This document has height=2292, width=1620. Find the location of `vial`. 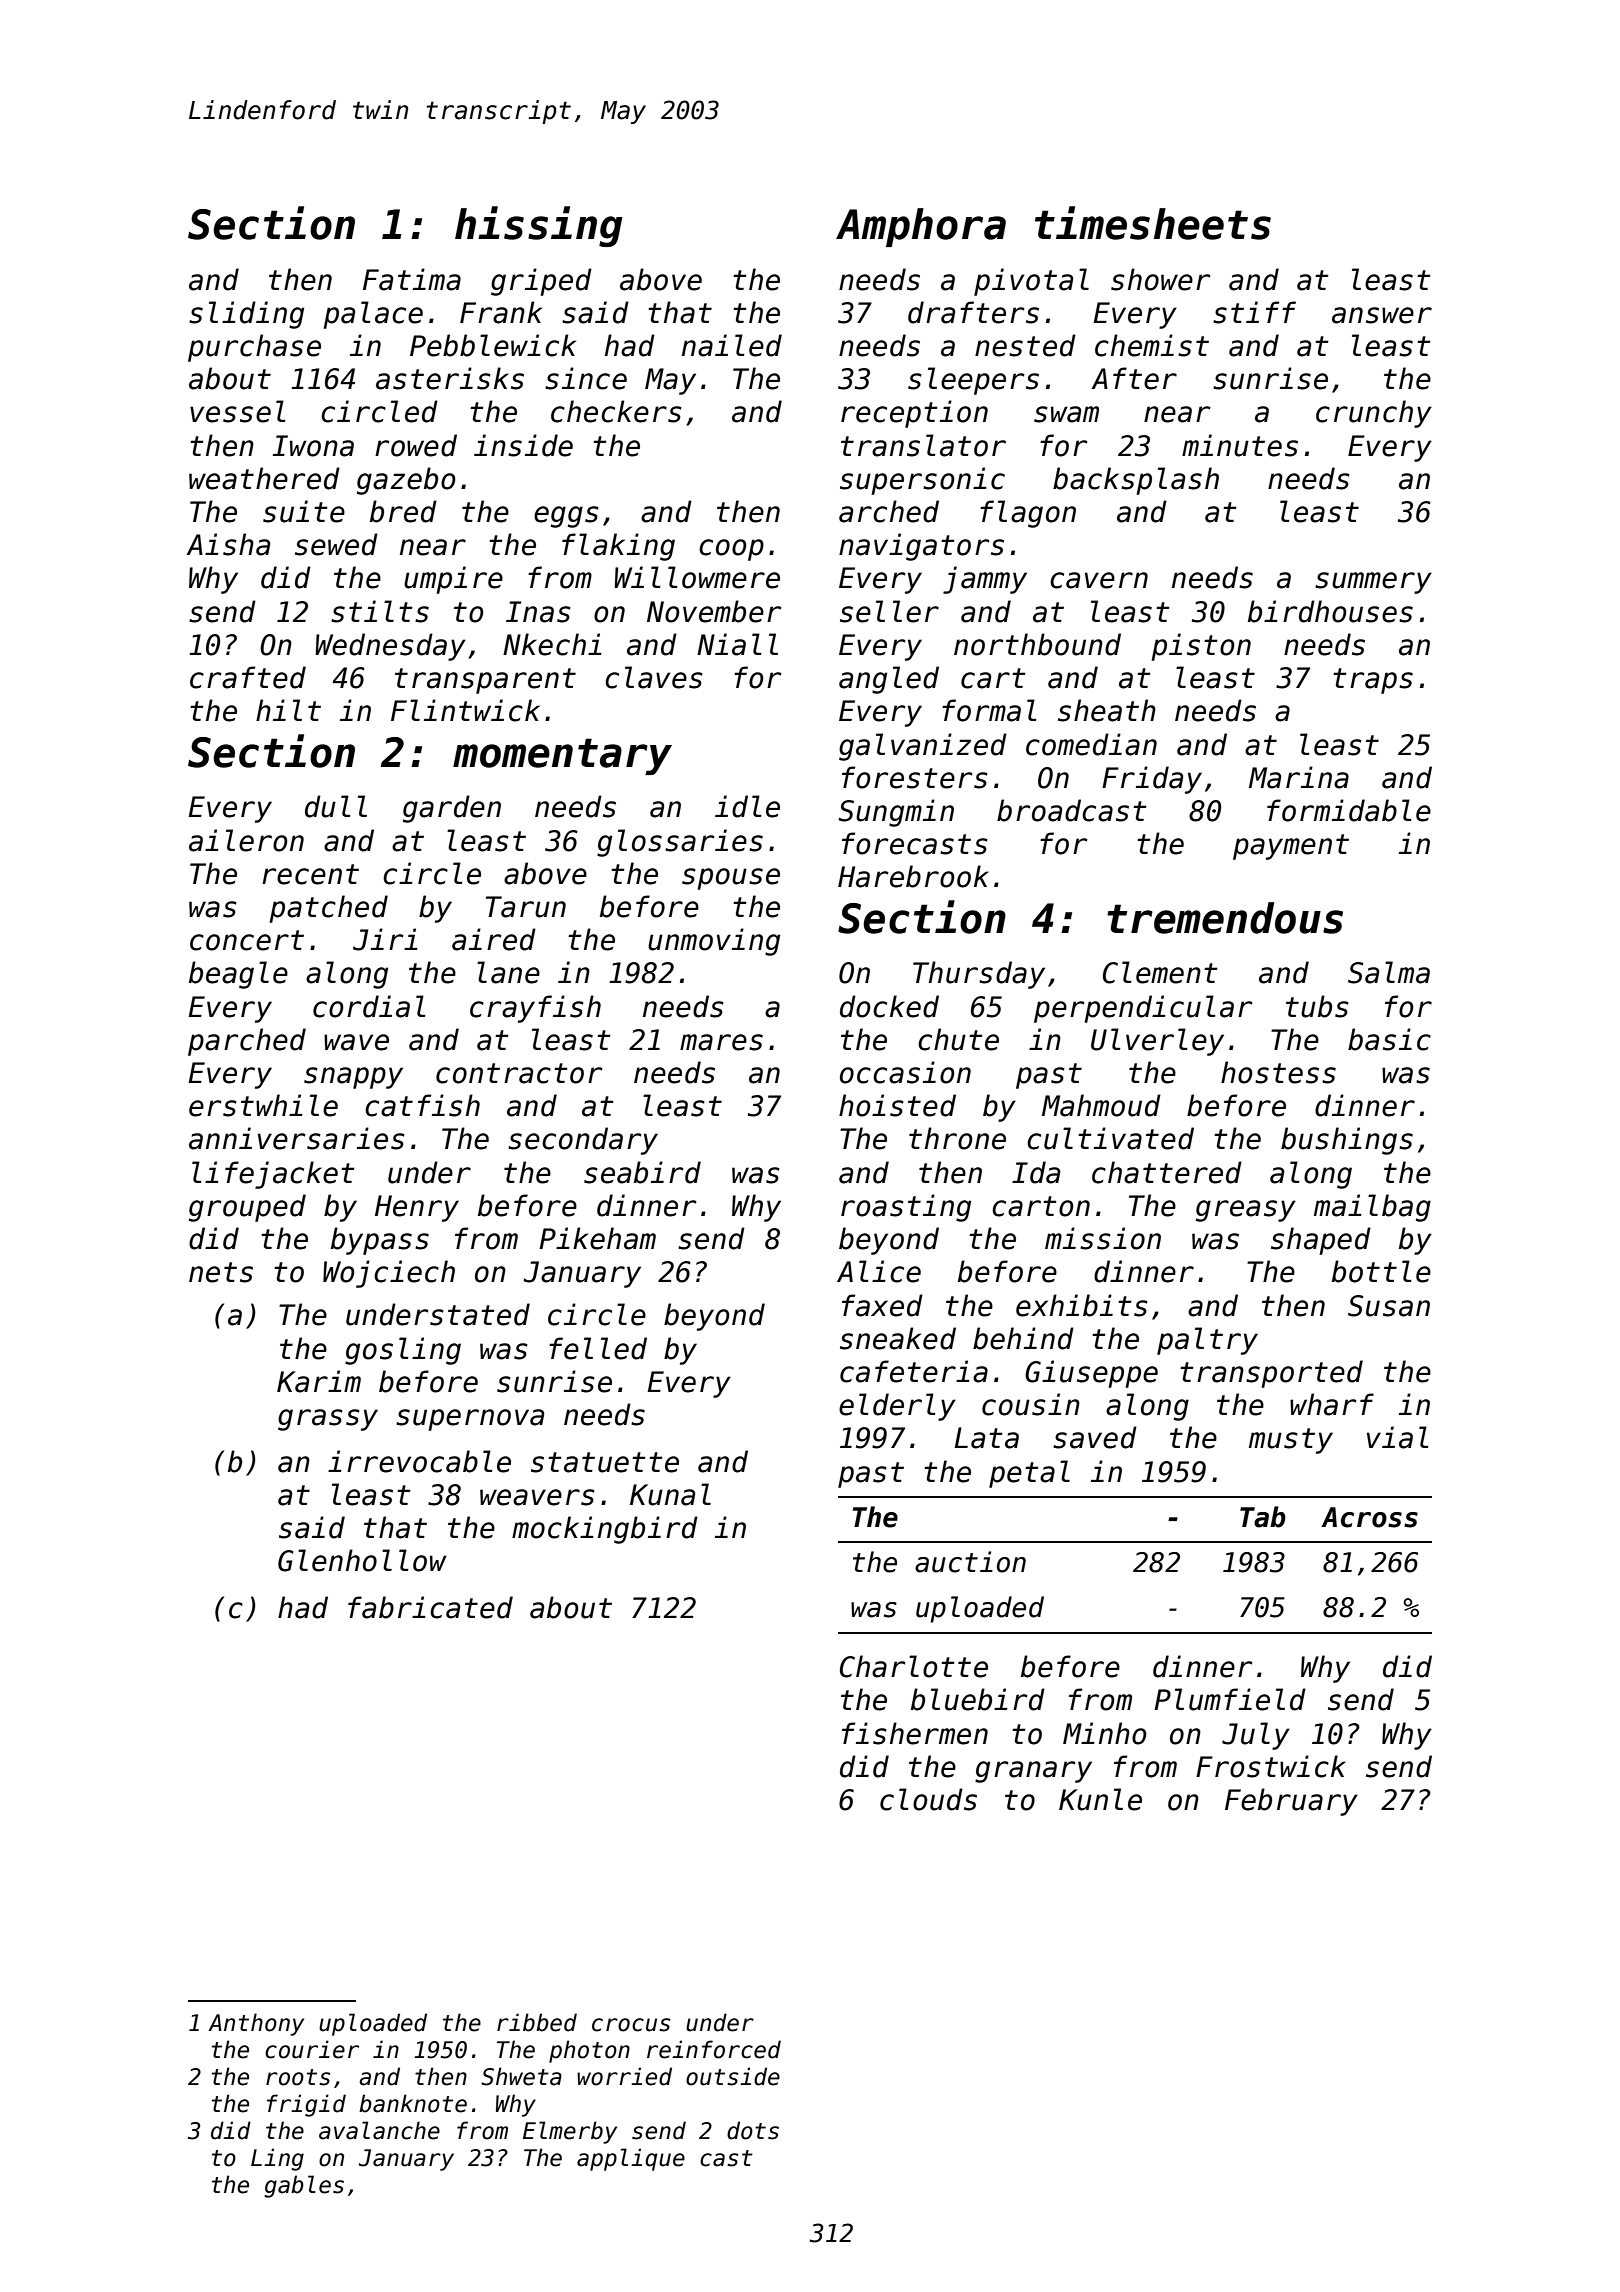

vial is located at coordinates (1398, 1437).
